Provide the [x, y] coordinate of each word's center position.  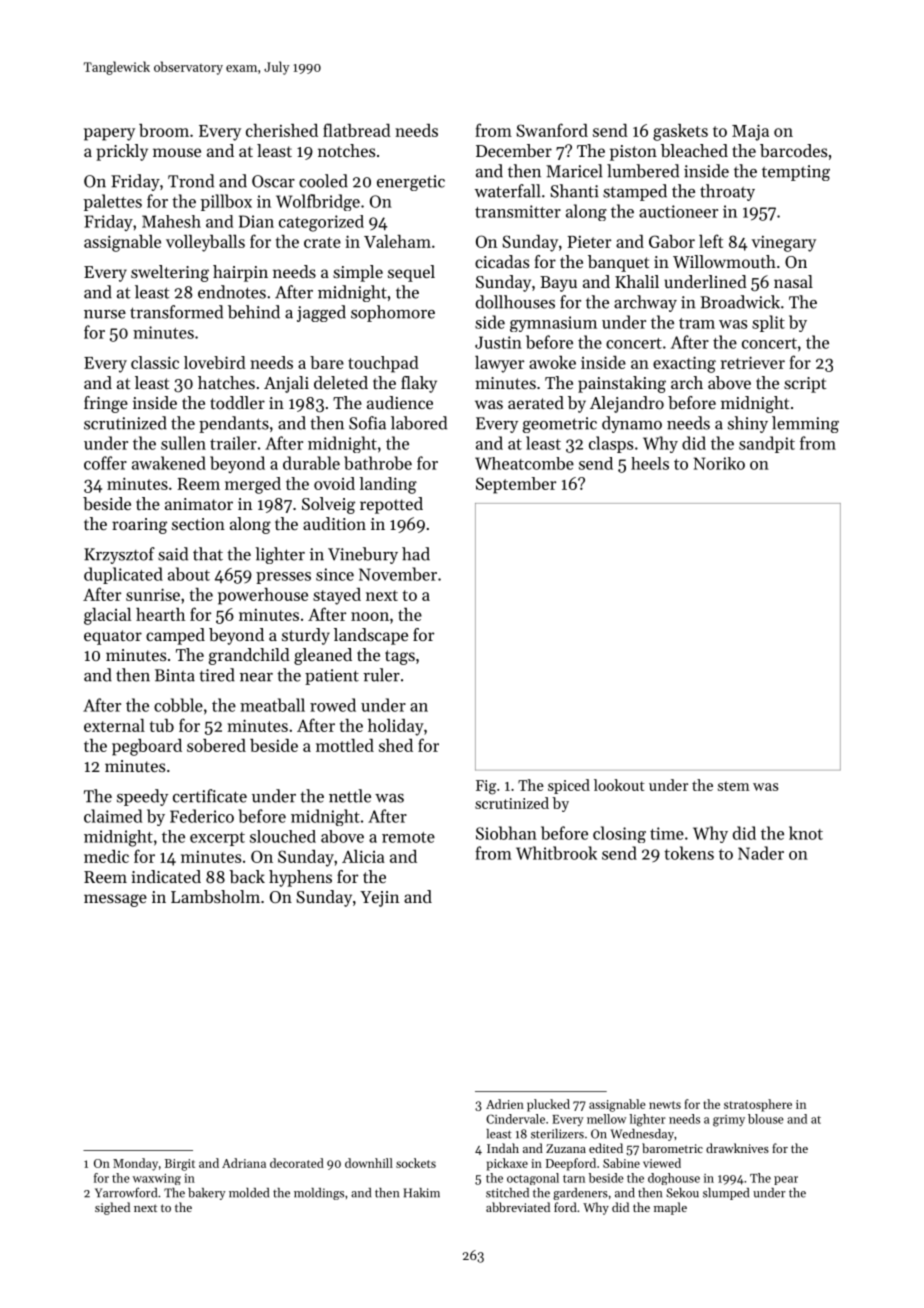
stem [733, 786]
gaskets [680, 132]
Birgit [180, 1165]
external [114, 725]
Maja [750, 132]
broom [164, 130]
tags [400, 657]
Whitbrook [556, 853]
